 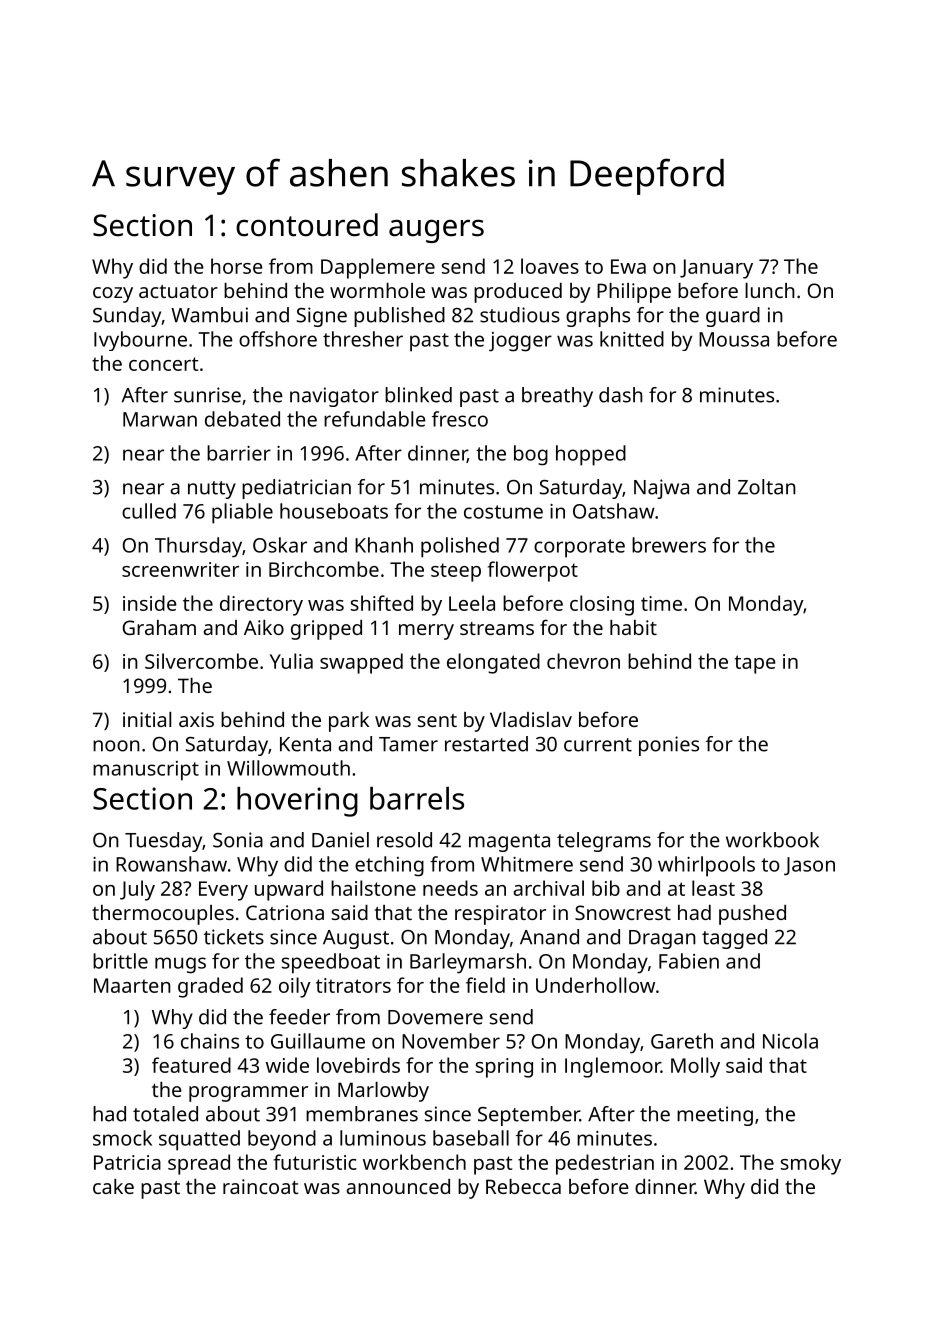 I want to click on Moussa, so click(x=734, y=339).
